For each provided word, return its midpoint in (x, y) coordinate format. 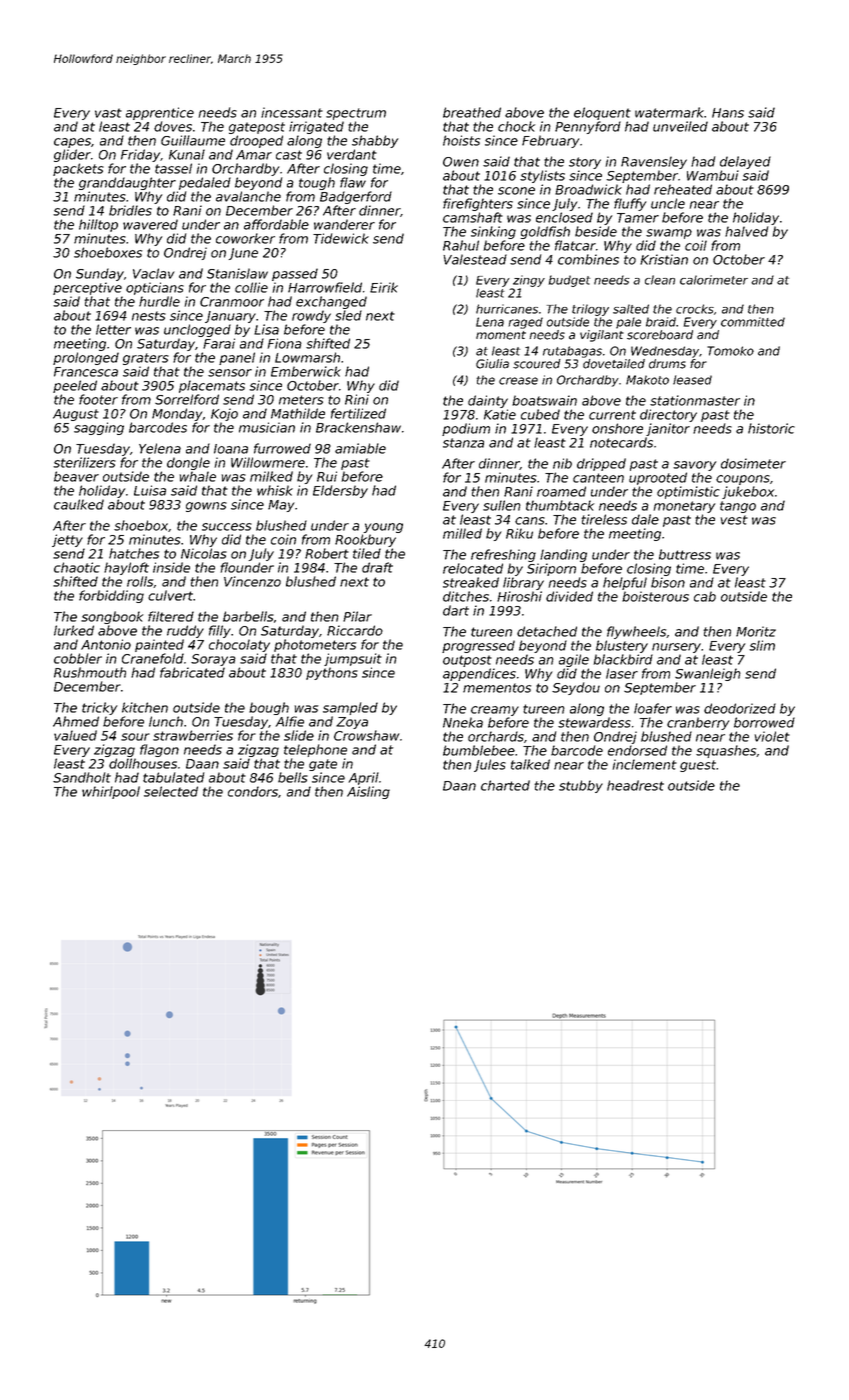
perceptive (87, 288)
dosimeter (753, 463)
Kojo (224, 414)
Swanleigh (708, 674)
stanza (463, 443)
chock (516, 126)
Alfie (290, 721)
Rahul (461, 245)
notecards (621, 442)
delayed (745, 162)
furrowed (282, 448)
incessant (292, 112)
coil (696, 245)
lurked (74, 630)
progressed (478, 646)
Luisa (150, 490)
